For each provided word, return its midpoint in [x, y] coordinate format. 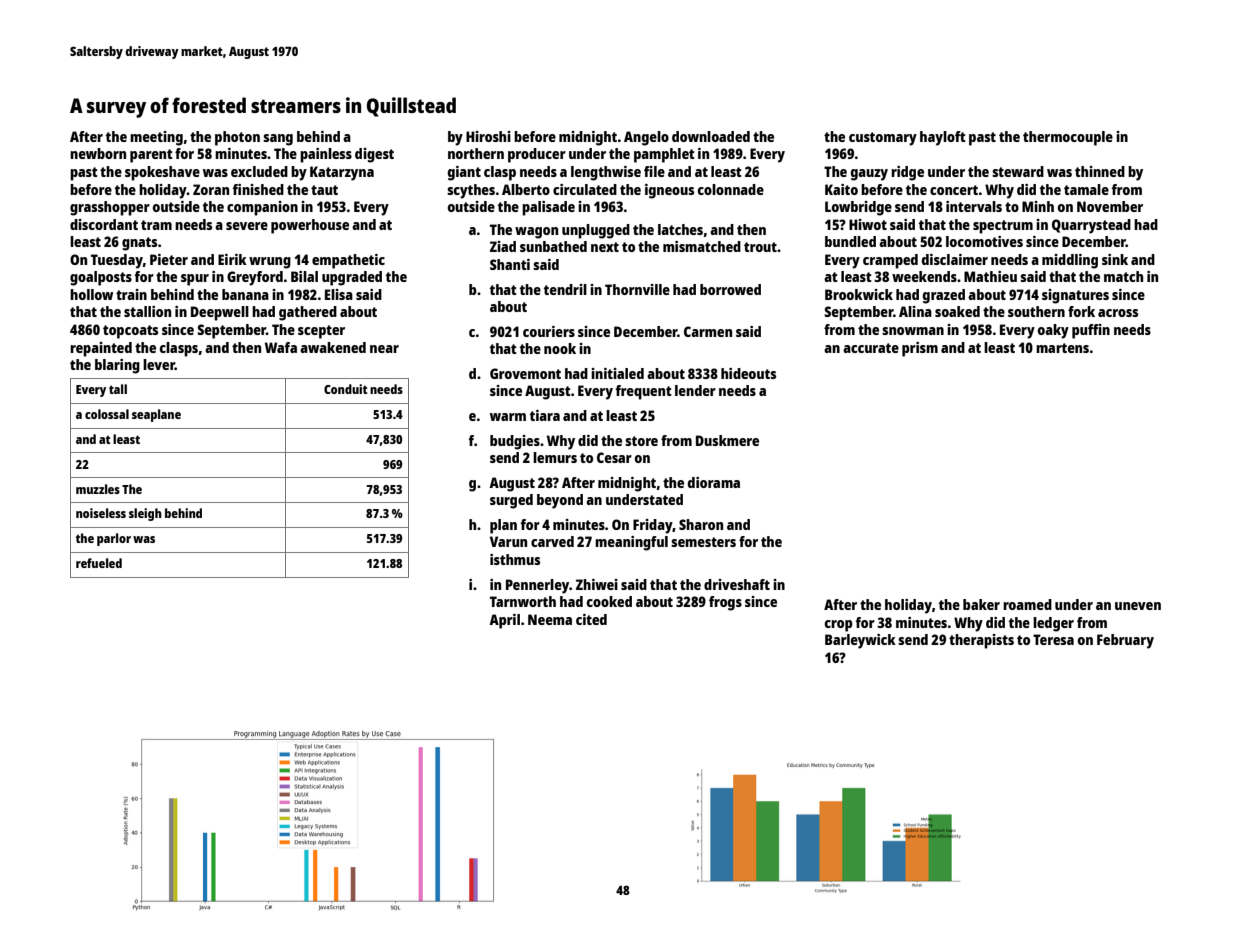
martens [1062, 348]
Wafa [281, 347]
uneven [1138, 606]
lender [695, 390]
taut [324, 190]
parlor [114, 539]
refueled [99, 563]
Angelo [646, 138]
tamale [1086, 189]
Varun [508, 541]
